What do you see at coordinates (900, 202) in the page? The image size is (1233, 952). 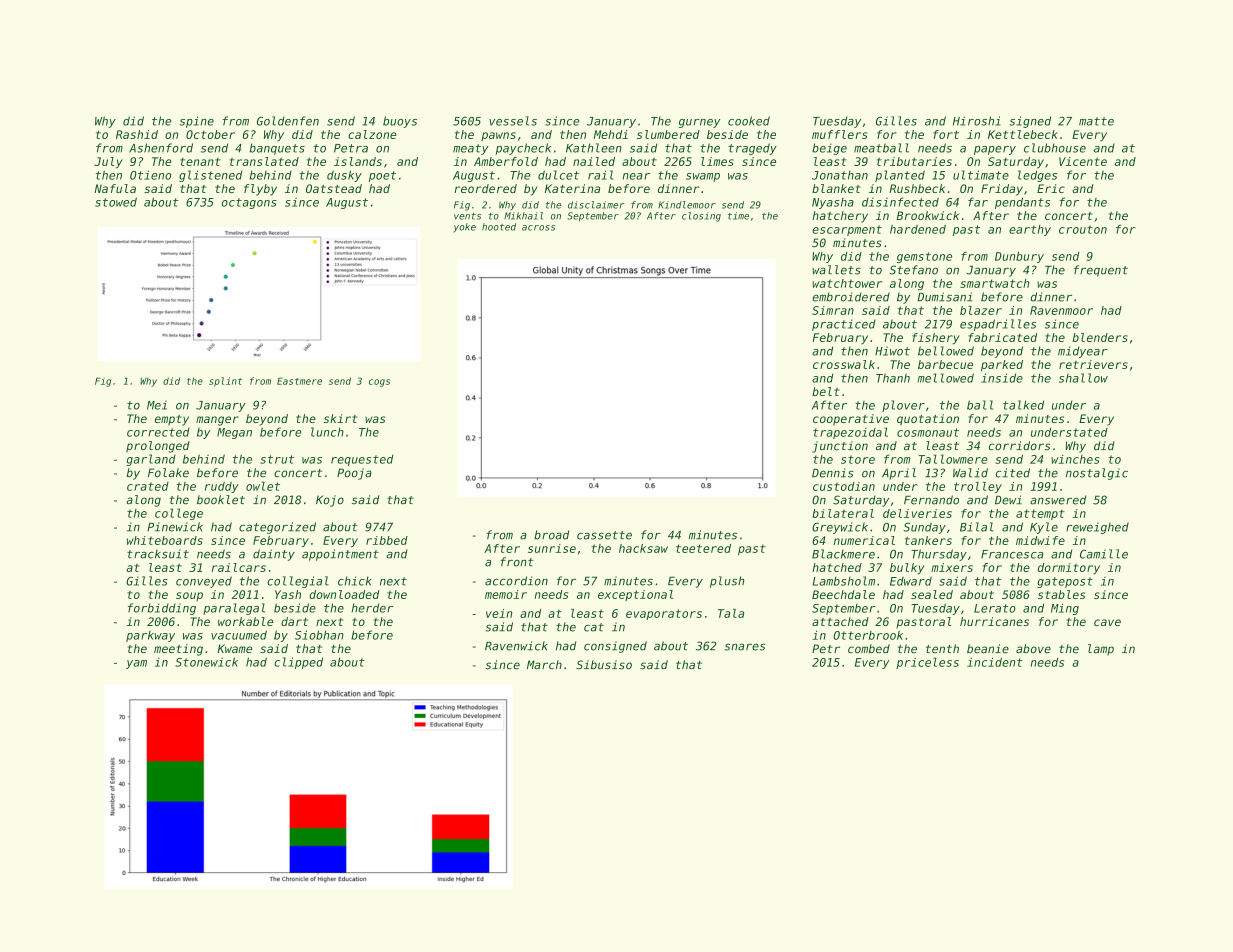 I see `disinfected` at bounding box center [900, 202].
